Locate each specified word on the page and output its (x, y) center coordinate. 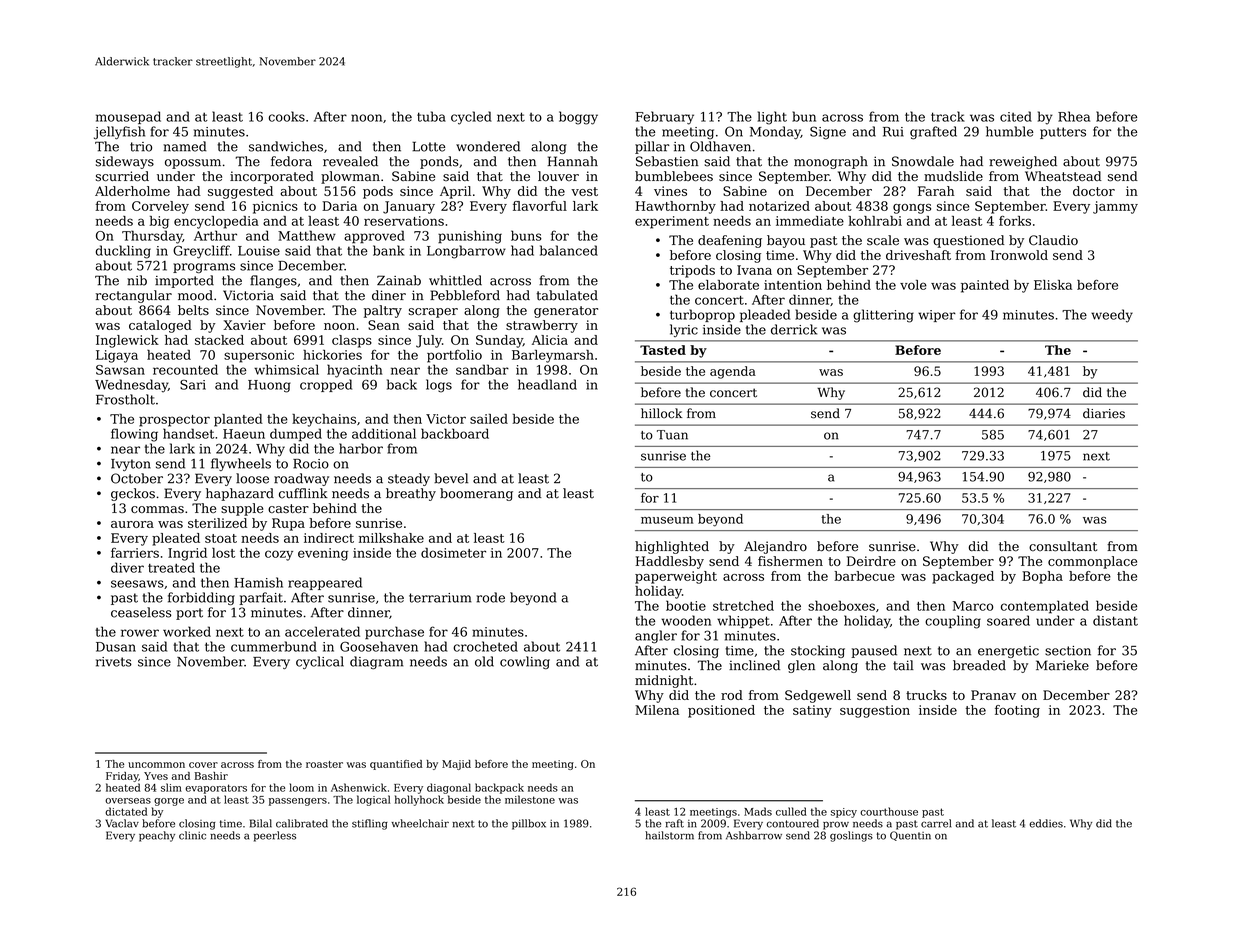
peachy (157, 836)
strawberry (542, 326)
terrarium (440, 598)
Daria (339, 206)
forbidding (201, 598)
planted (238, 420)
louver (558, 176)
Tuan (672, 435)
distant (1115, 620)
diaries (1104, 413)
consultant (1063, 546)
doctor (1094, 191)
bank (389, 250)
